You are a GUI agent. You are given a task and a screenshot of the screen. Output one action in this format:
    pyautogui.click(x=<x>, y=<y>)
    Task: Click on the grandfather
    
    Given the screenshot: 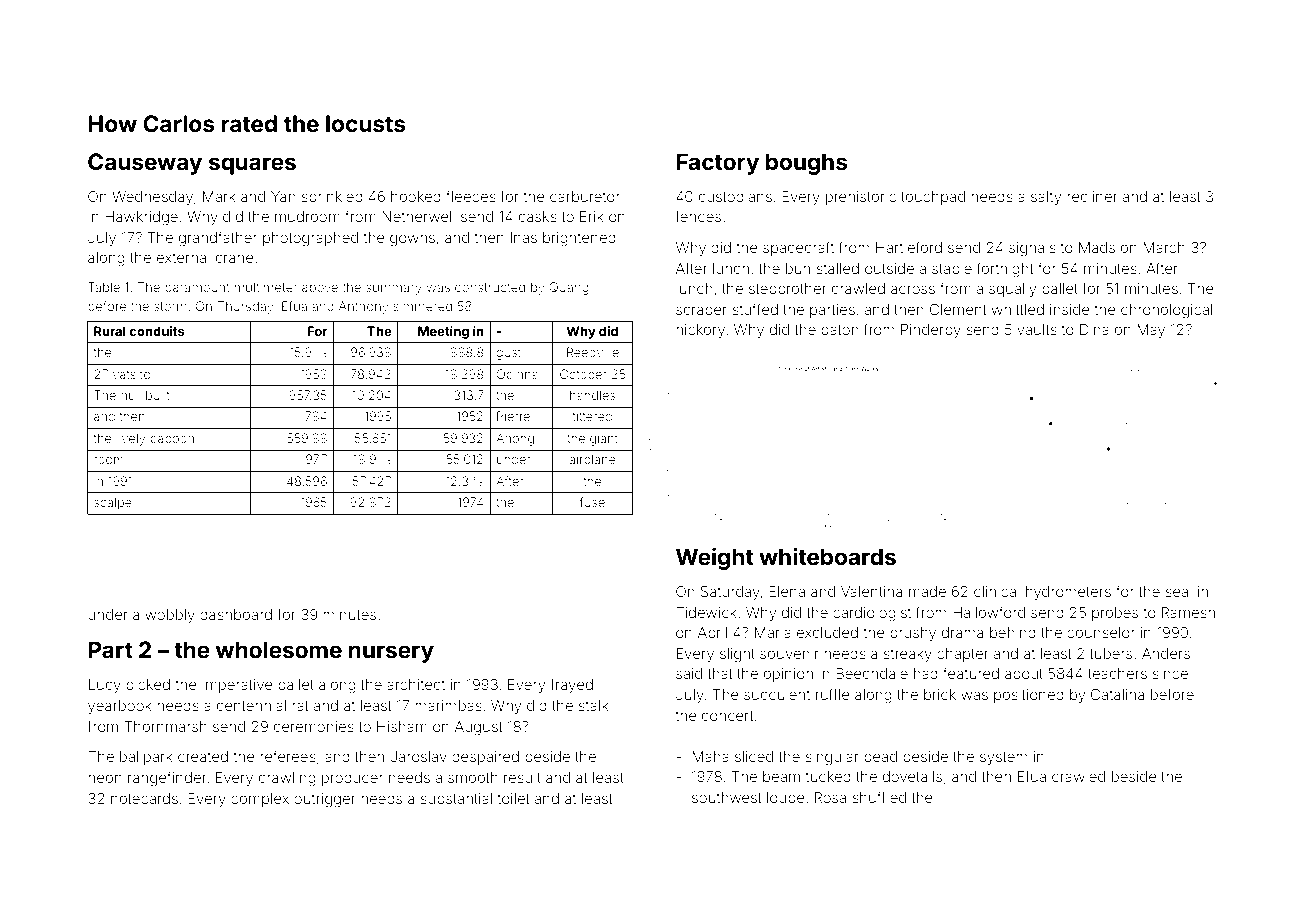 What is the action you would take?
    pyautogui.click(x=218, y=239)
